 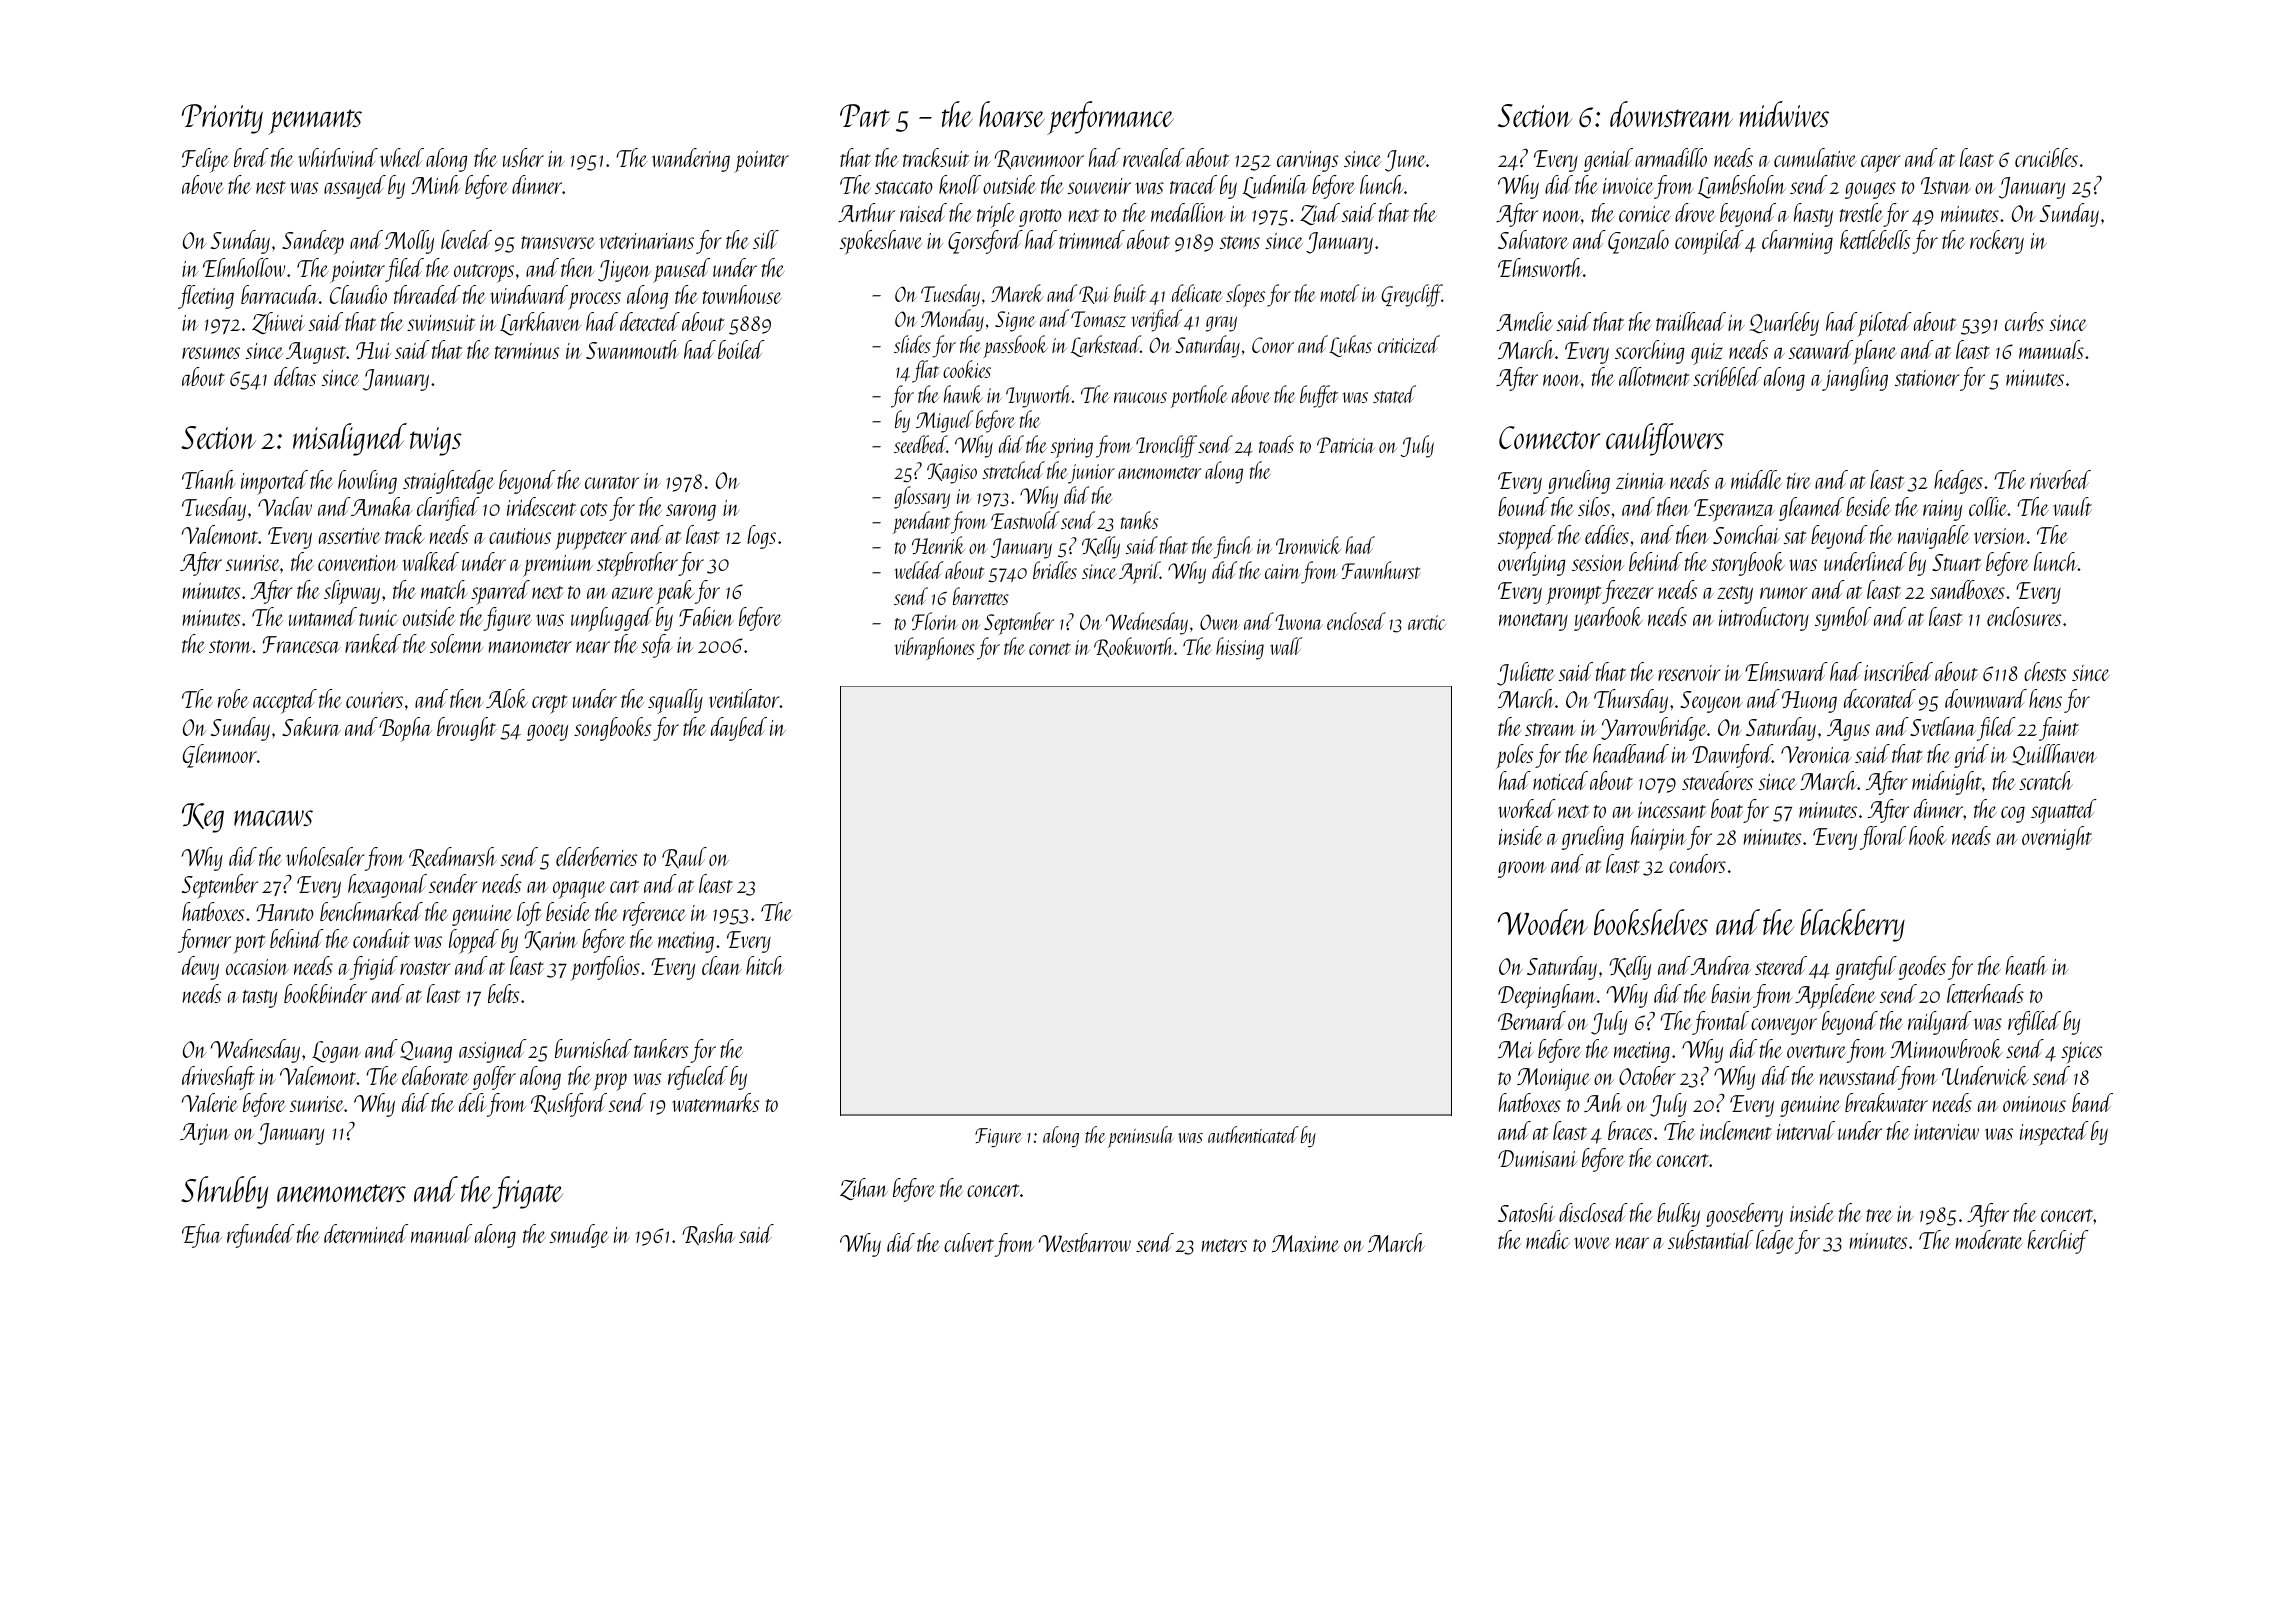 What do you see at coordinates (1516, 1049) in the page?
I see `Mei` at bounding box center [1516, 1049].
